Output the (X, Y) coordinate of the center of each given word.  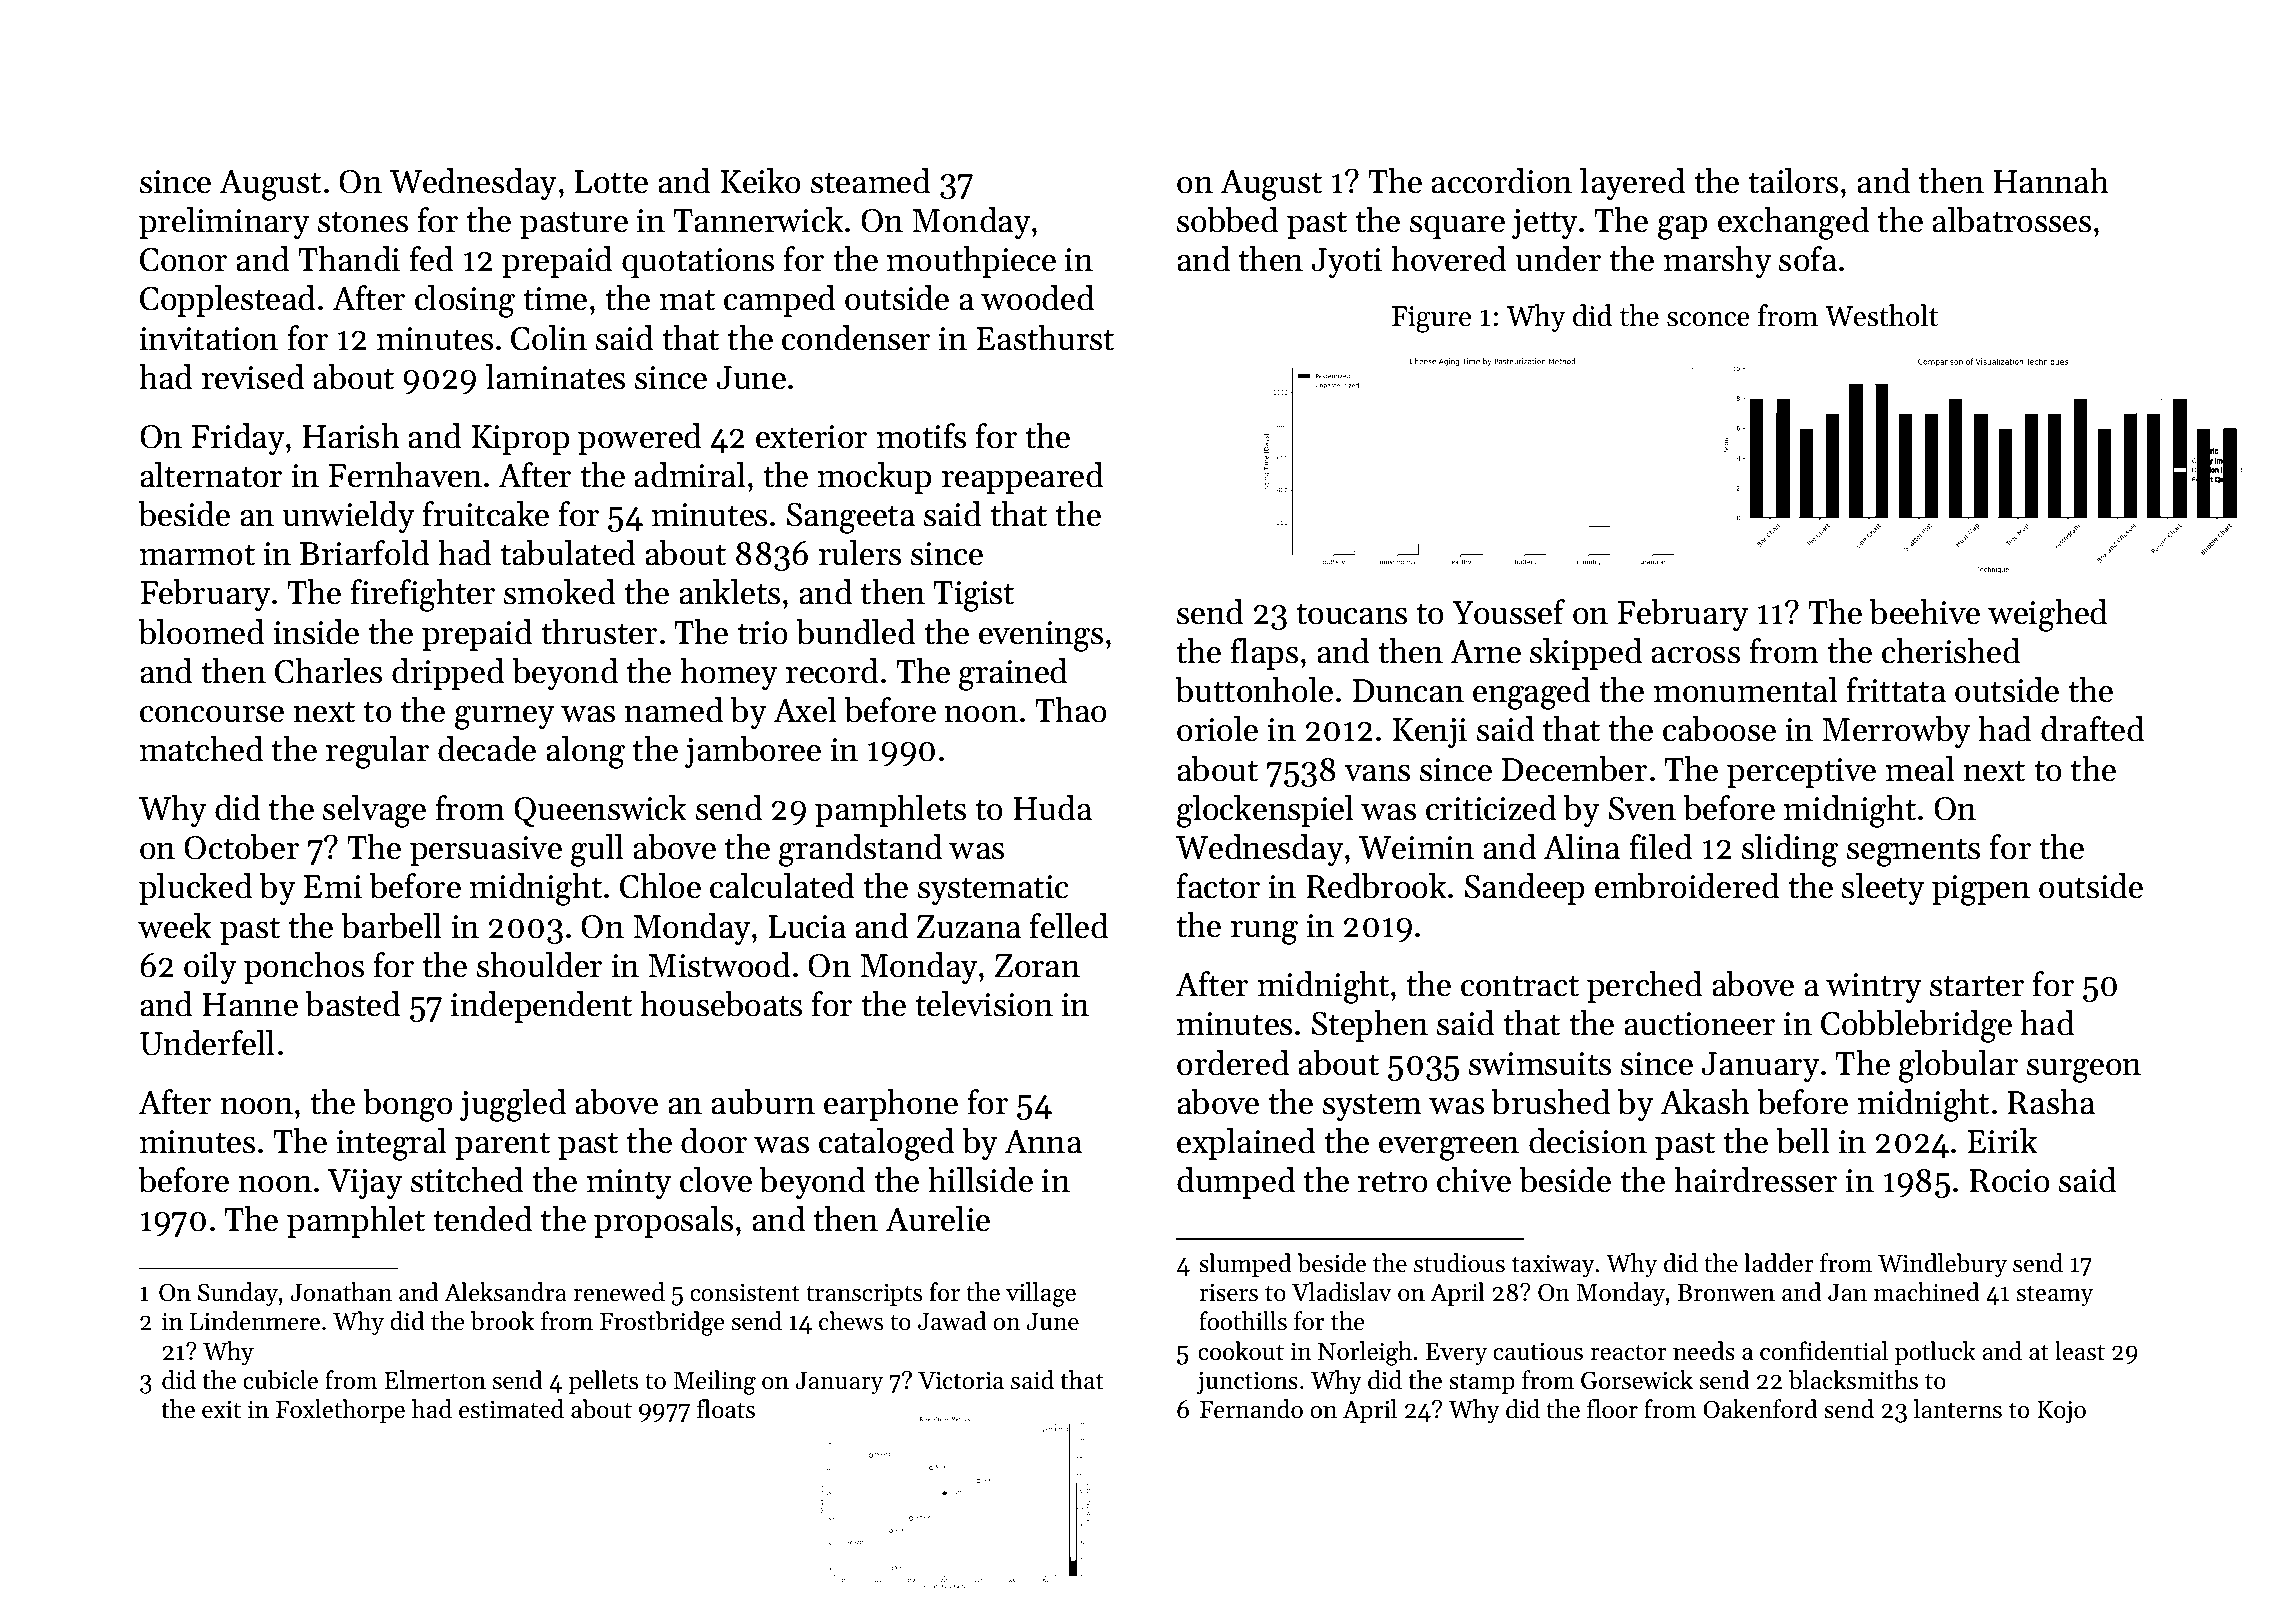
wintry (1874, 988)
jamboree (753, 752)
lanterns (1958, 1409)
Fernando (1251, 1409)
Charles (328, 671)
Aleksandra (505, 1292)
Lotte (611, 182)
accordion (1501, 181)
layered (1632, 184)
